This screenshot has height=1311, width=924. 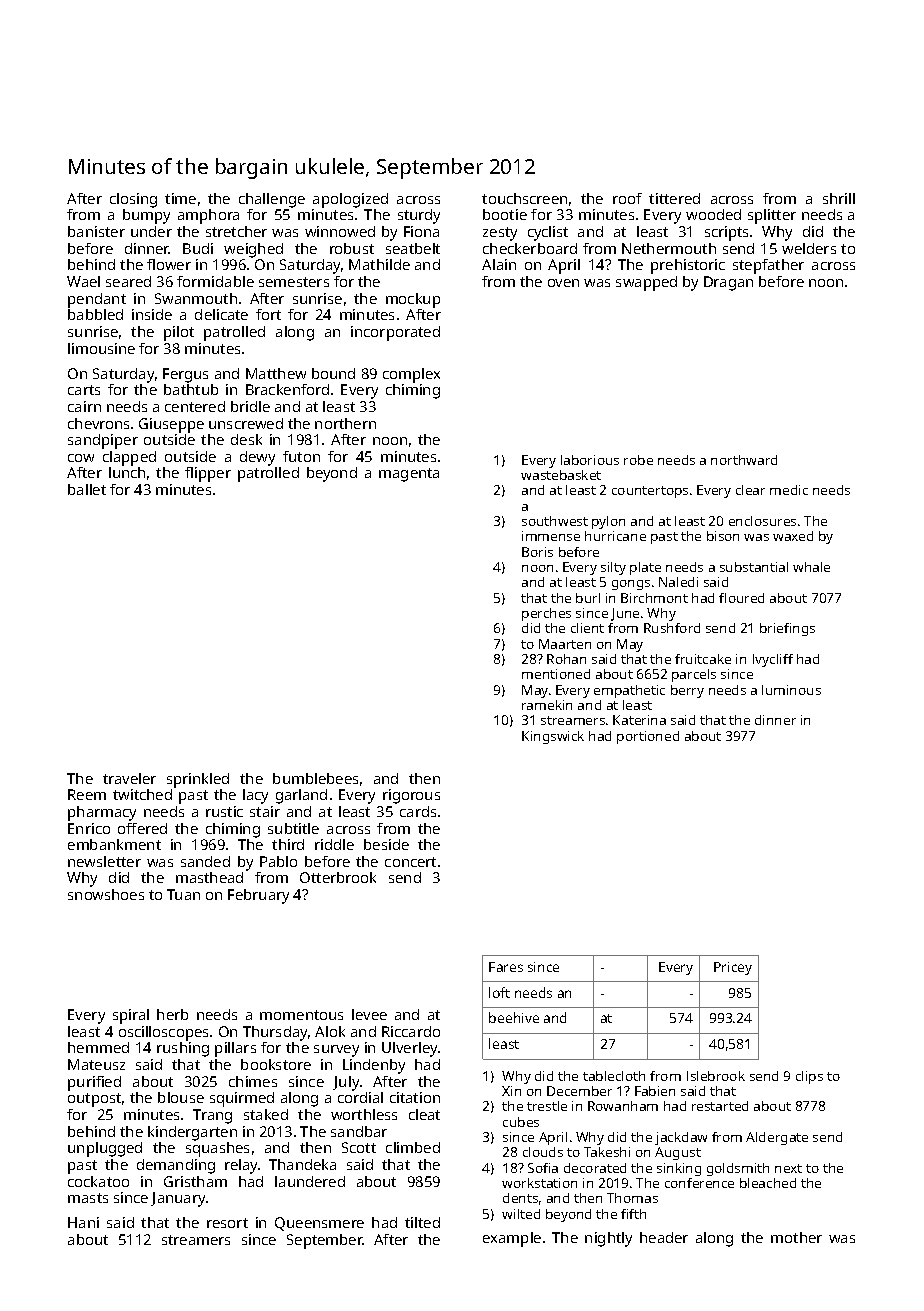 What do you see at coordinates (565, 644) in the screenshot?
I see `Maarten` at bounding box center [565, 644].
